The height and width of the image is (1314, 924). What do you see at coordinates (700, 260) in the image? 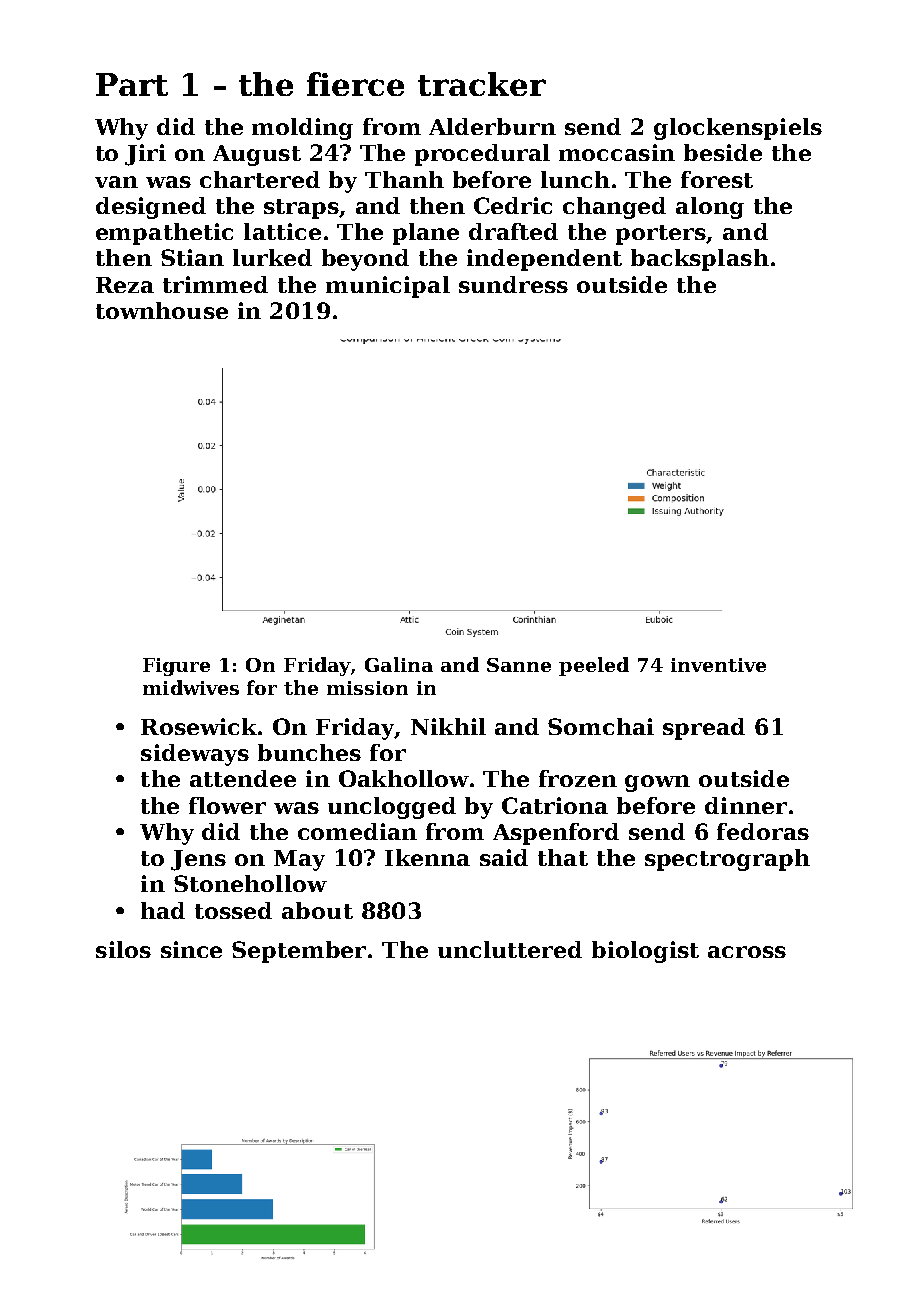
I see `backsplash` at bounding box center [700, 260].
